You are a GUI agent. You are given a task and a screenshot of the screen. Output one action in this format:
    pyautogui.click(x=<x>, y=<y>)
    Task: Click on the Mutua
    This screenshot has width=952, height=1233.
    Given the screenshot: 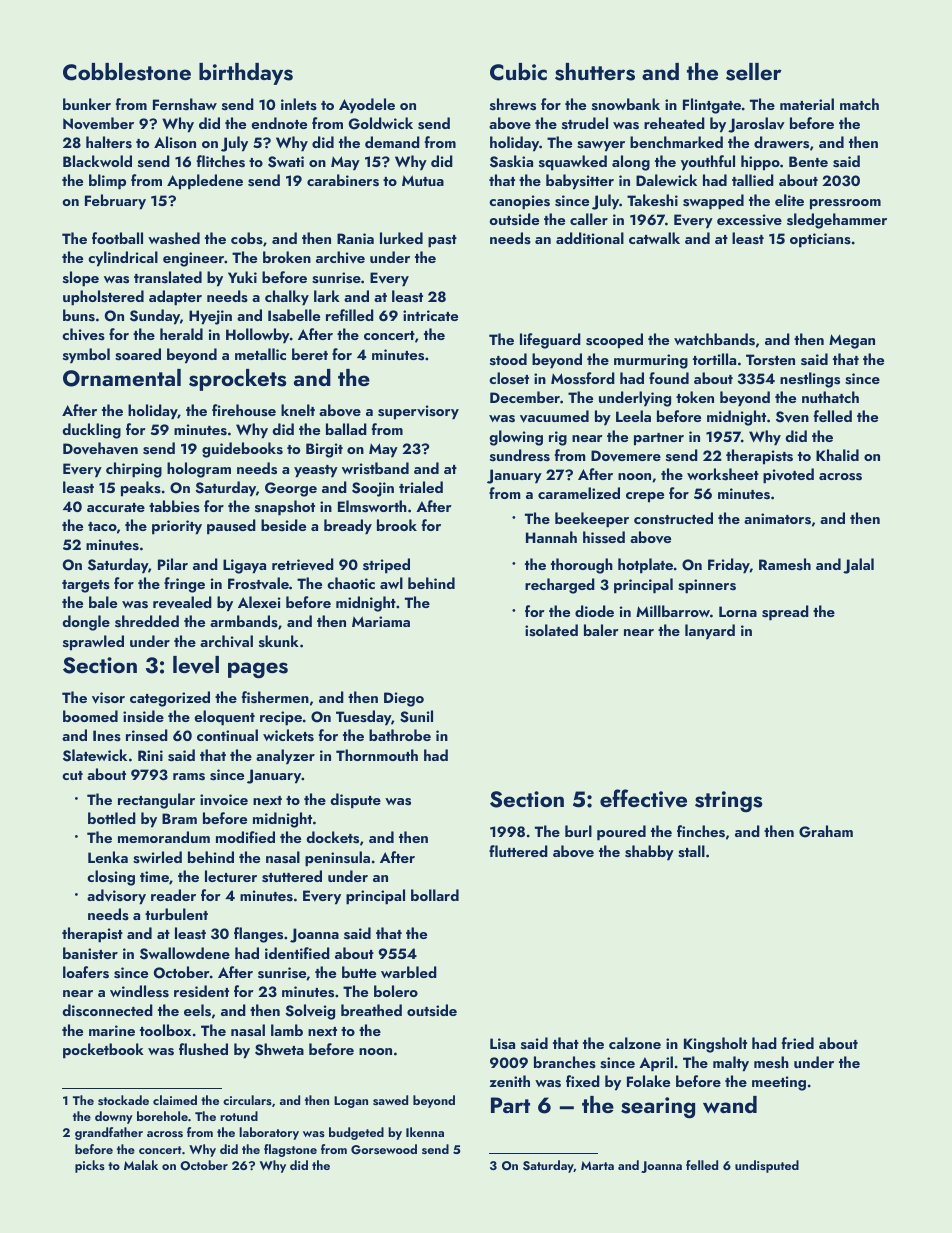 What is the action you would take?
    pyautogui.click(x=423, y=180)
